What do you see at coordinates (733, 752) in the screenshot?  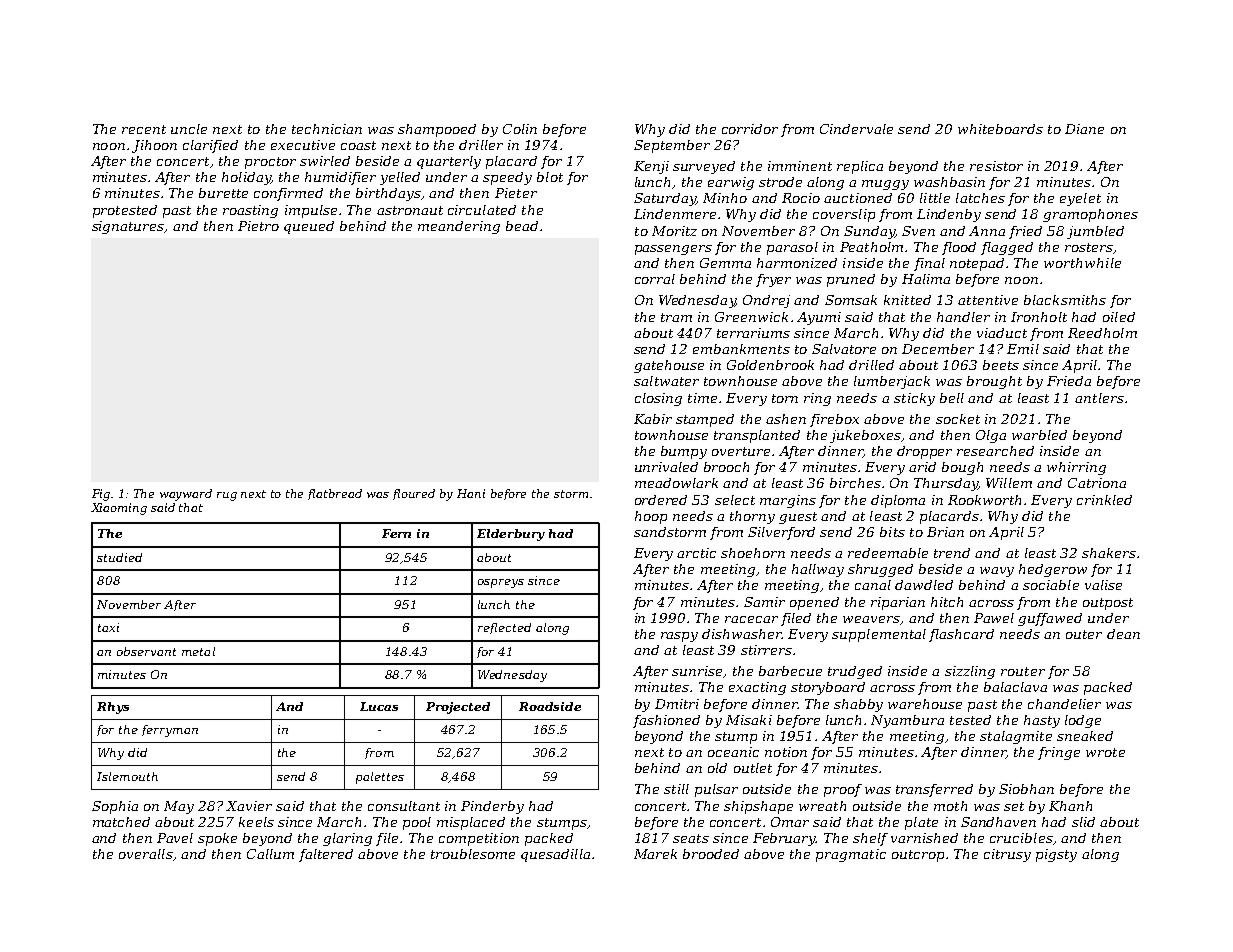 I see `oceanic` at bounding box center [733, 752].
